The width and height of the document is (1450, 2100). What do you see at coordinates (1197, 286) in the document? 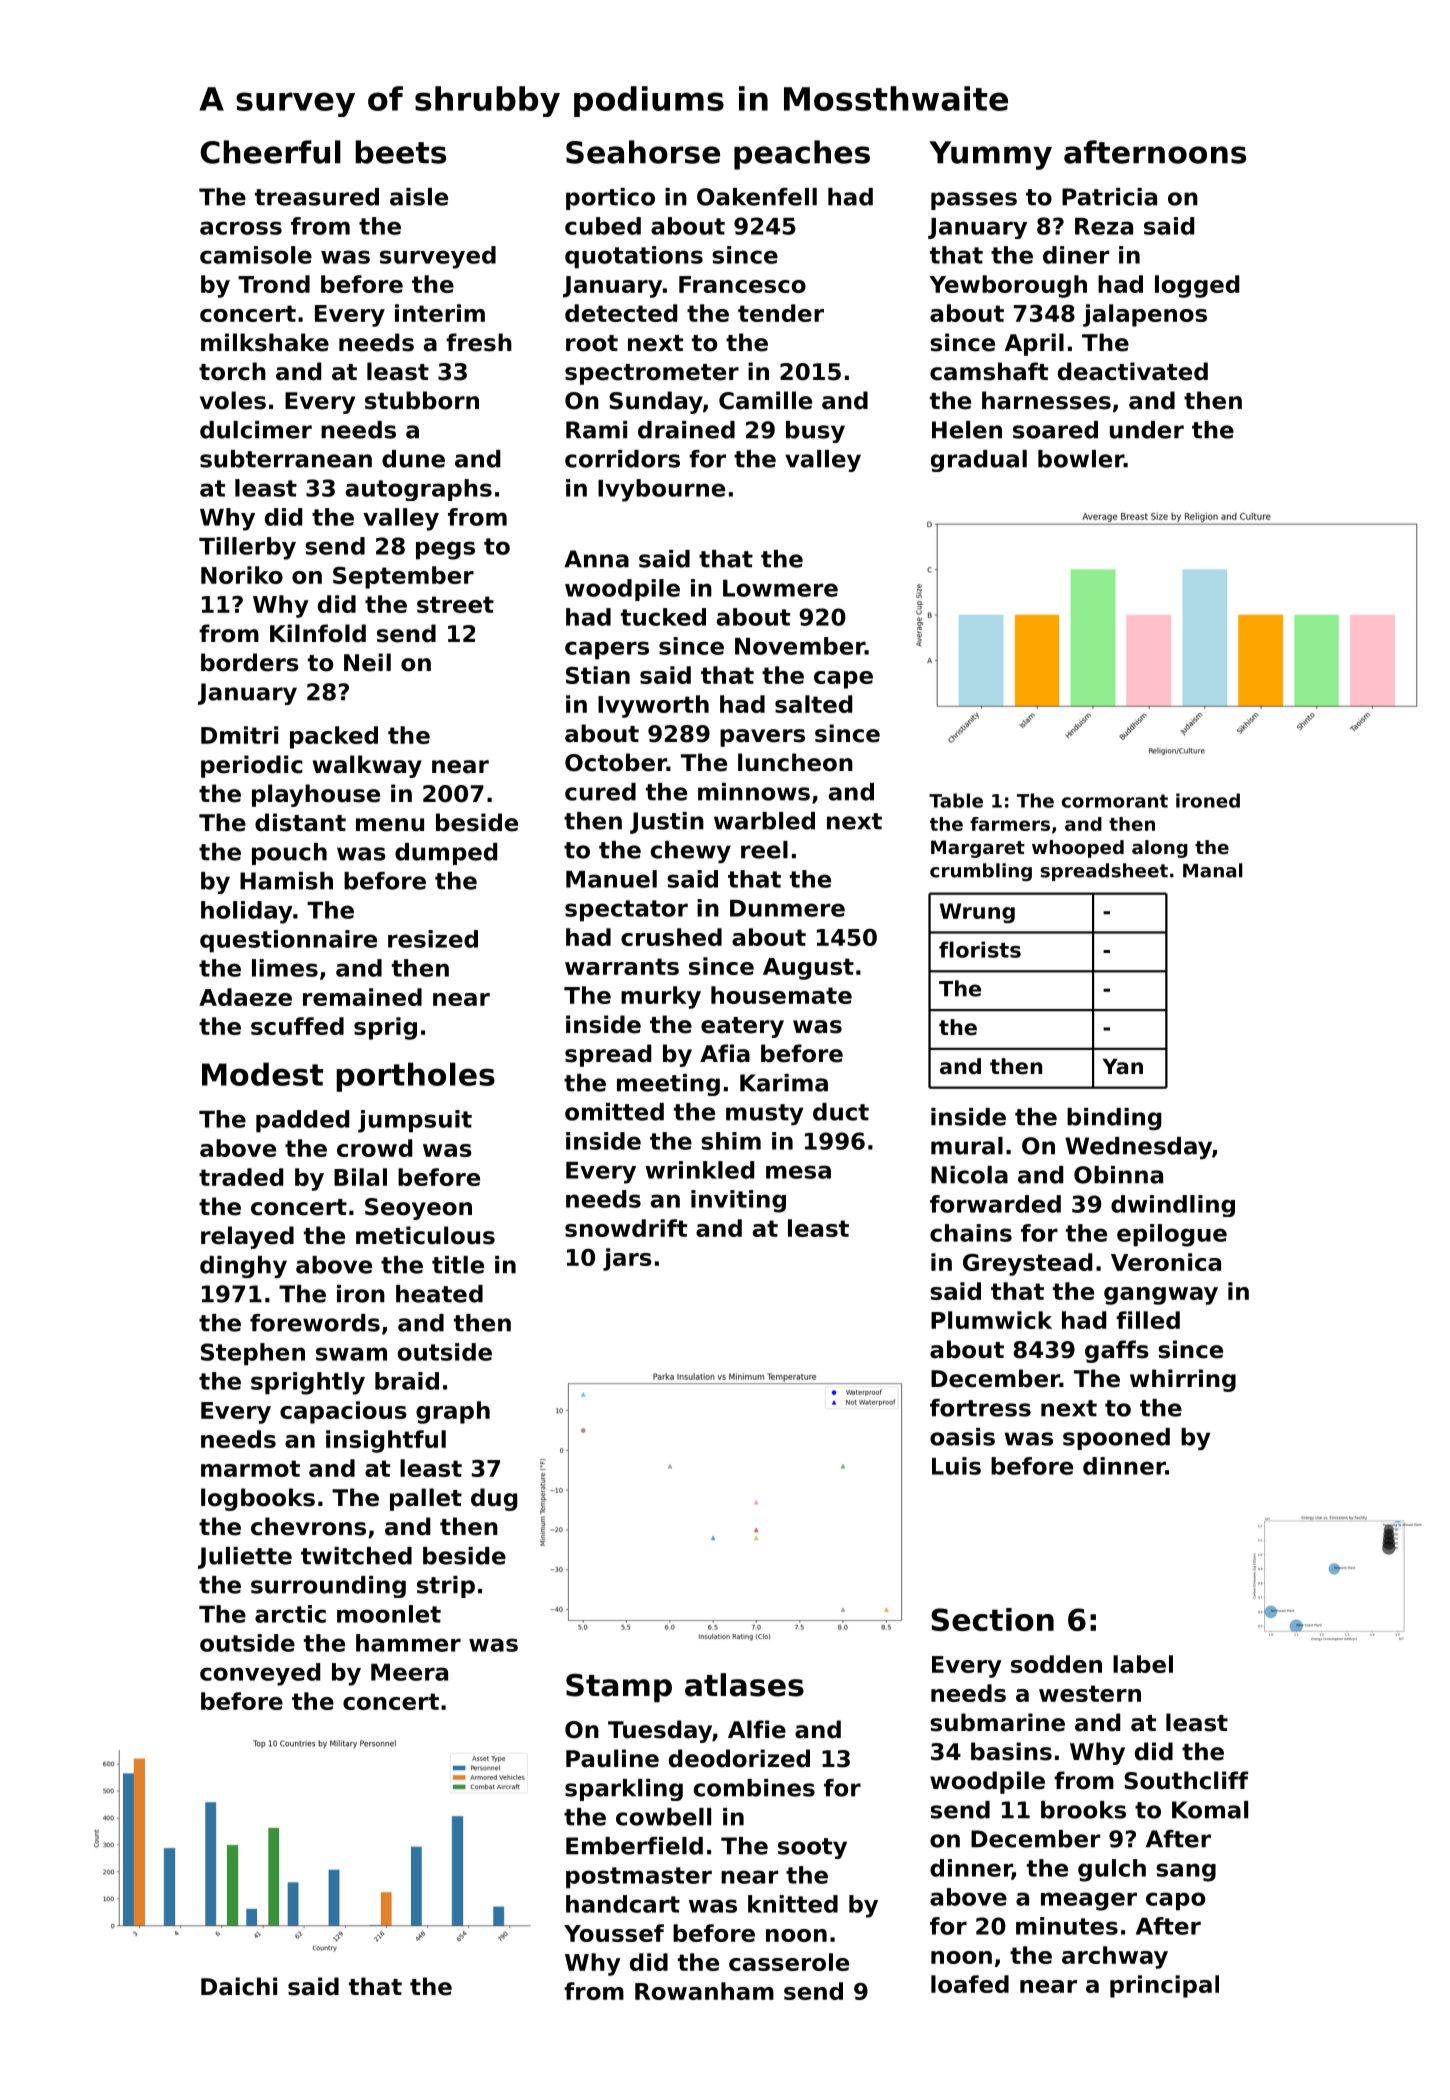
I see `logged` at bounding box center [1197, 286].
